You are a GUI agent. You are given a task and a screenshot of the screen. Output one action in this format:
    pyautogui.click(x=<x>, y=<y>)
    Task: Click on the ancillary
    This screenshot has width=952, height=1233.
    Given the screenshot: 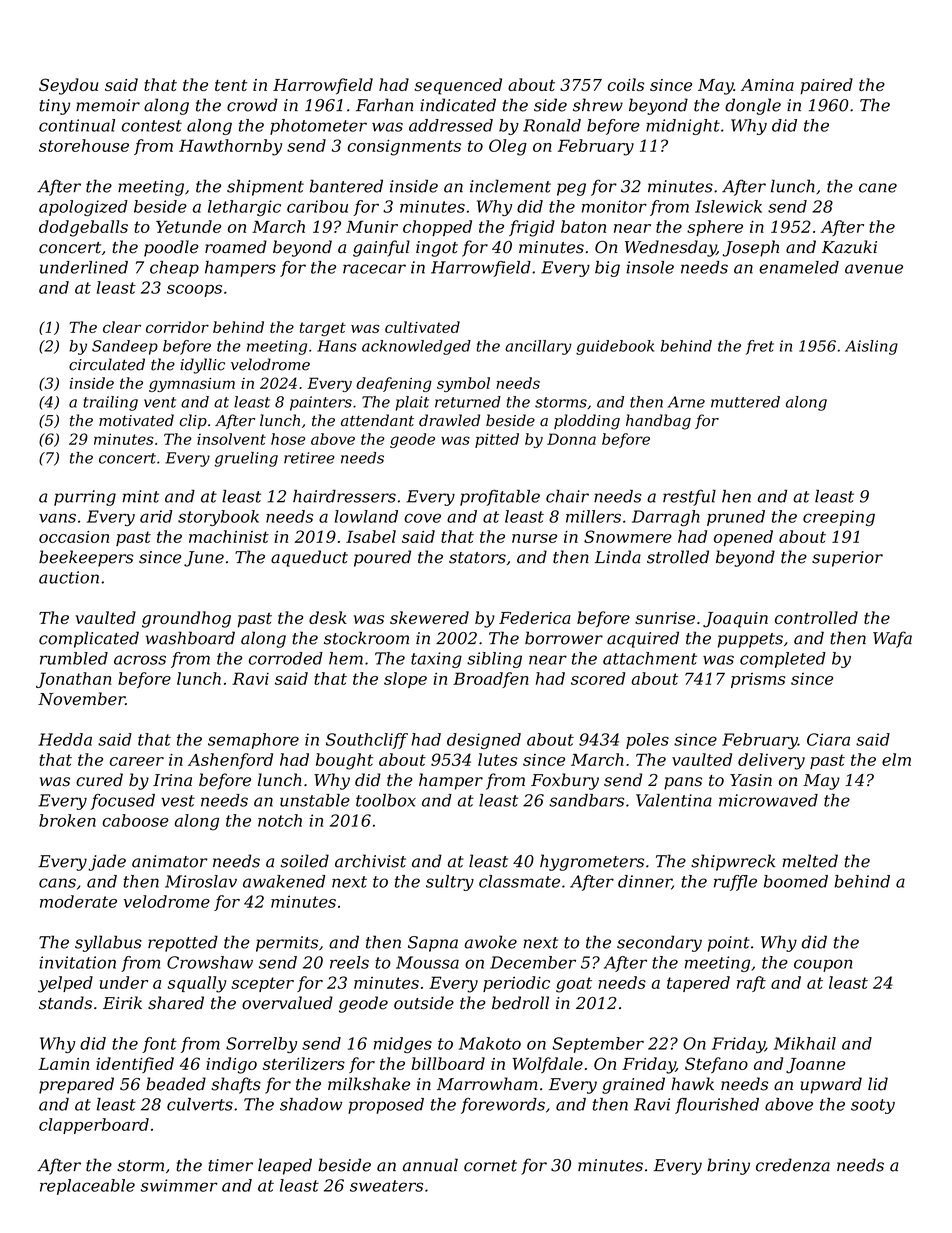 What is the action you would take?
    pyautogui.click(x=538, y=347)
